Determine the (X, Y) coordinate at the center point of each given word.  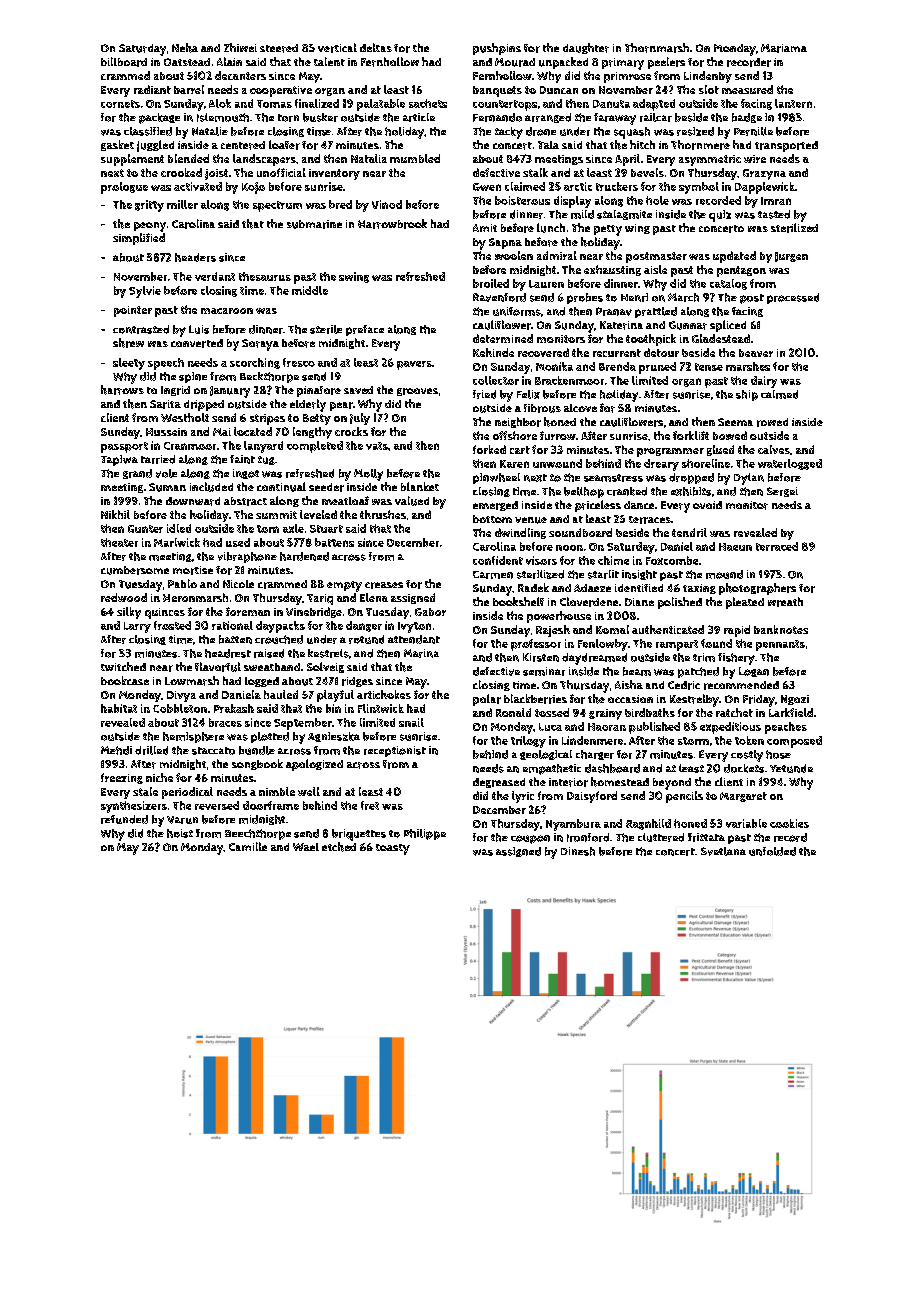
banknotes (781, 629)
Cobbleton (180, 708)
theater (119, 542)
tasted (774, 214)
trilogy (528, 742)
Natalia (369, 158)
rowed (772, 422)
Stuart (326, 529)
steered (279, 48)
